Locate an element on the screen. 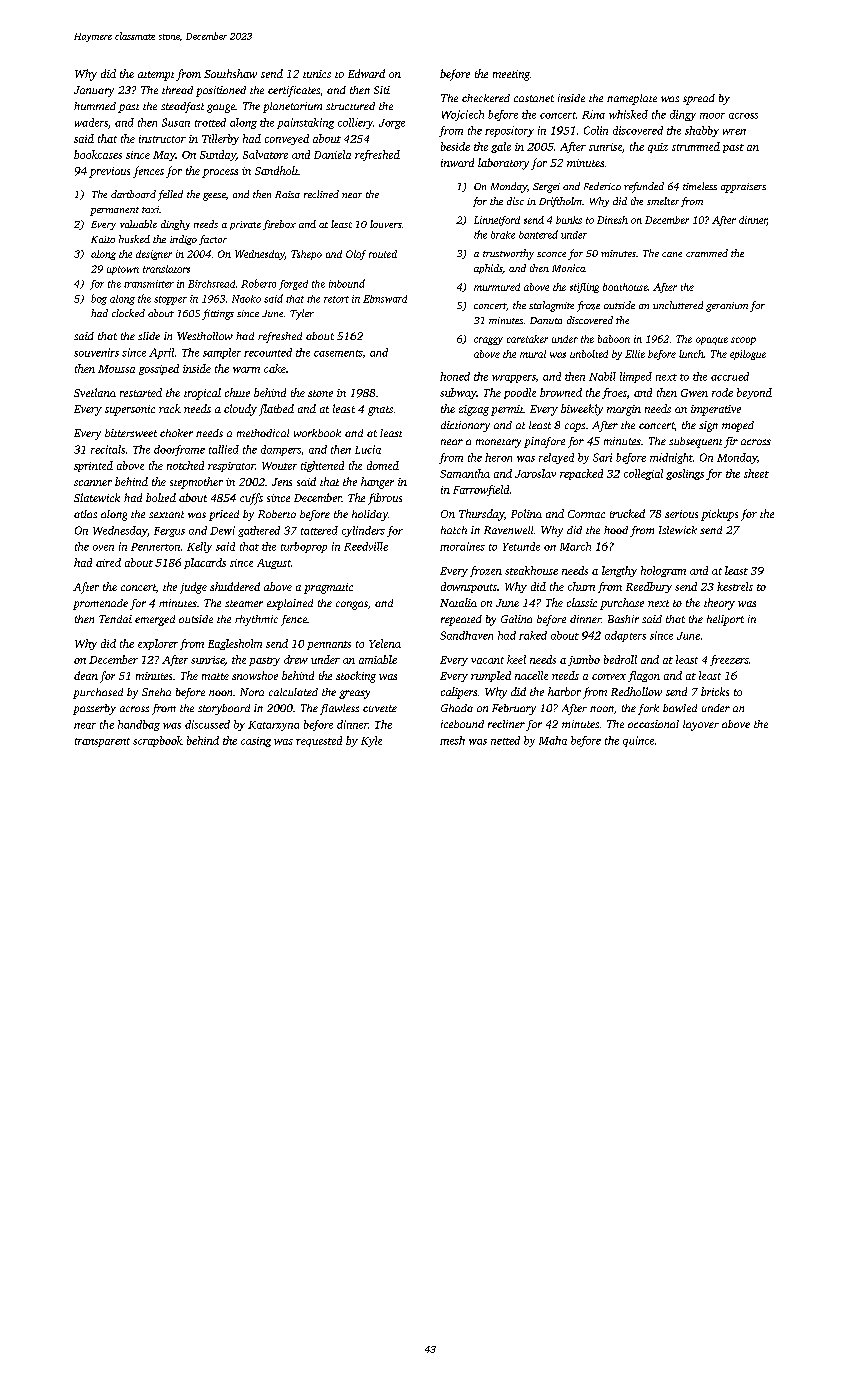  Jens is located at coordinates (282, 482).
